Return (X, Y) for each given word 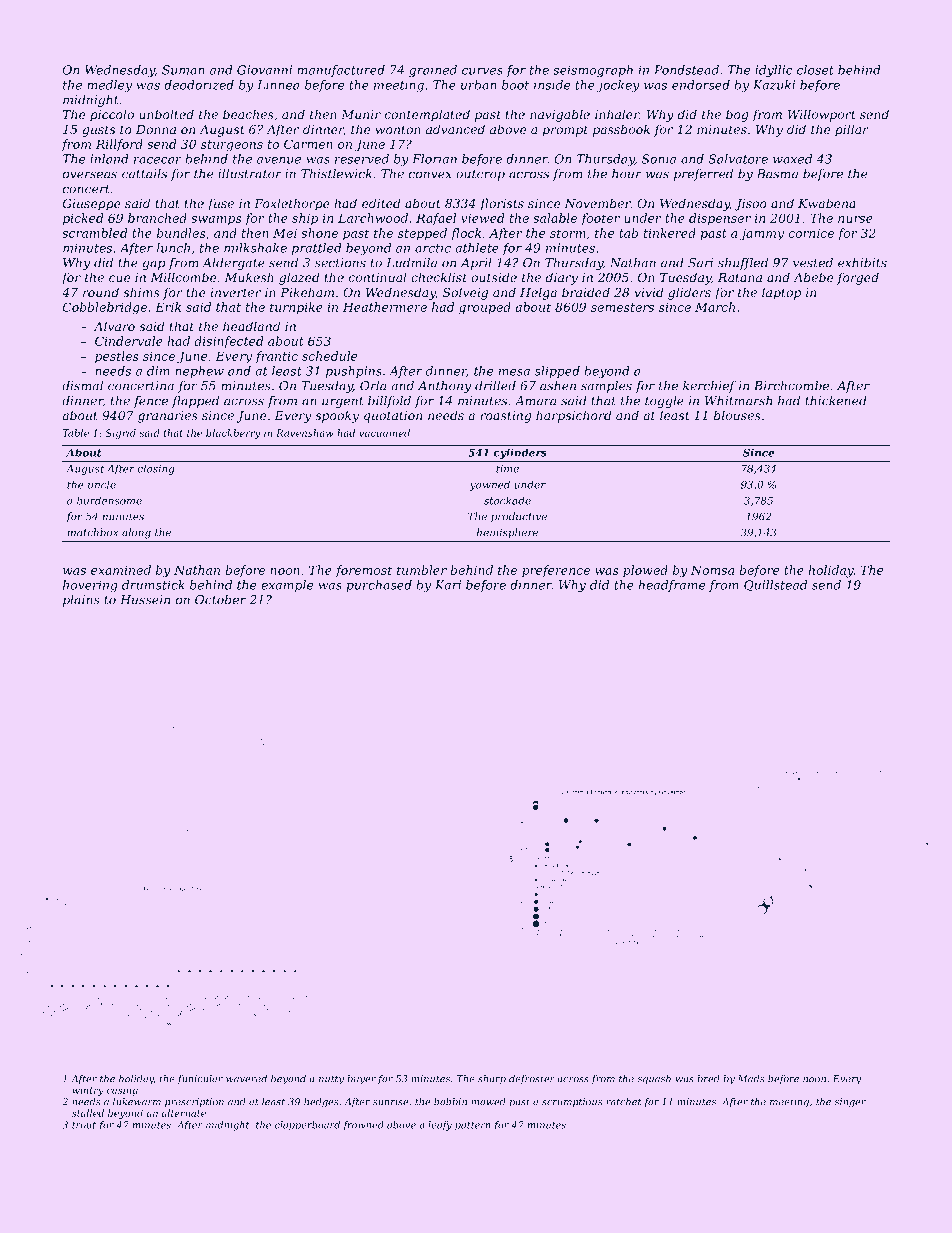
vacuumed (384, 433)
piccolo (112, 115)
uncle (102, 484)
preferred (703, 175)
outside (494, 277)
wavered (246, 1079)
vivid (649, 292)
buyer (361, 1080)
